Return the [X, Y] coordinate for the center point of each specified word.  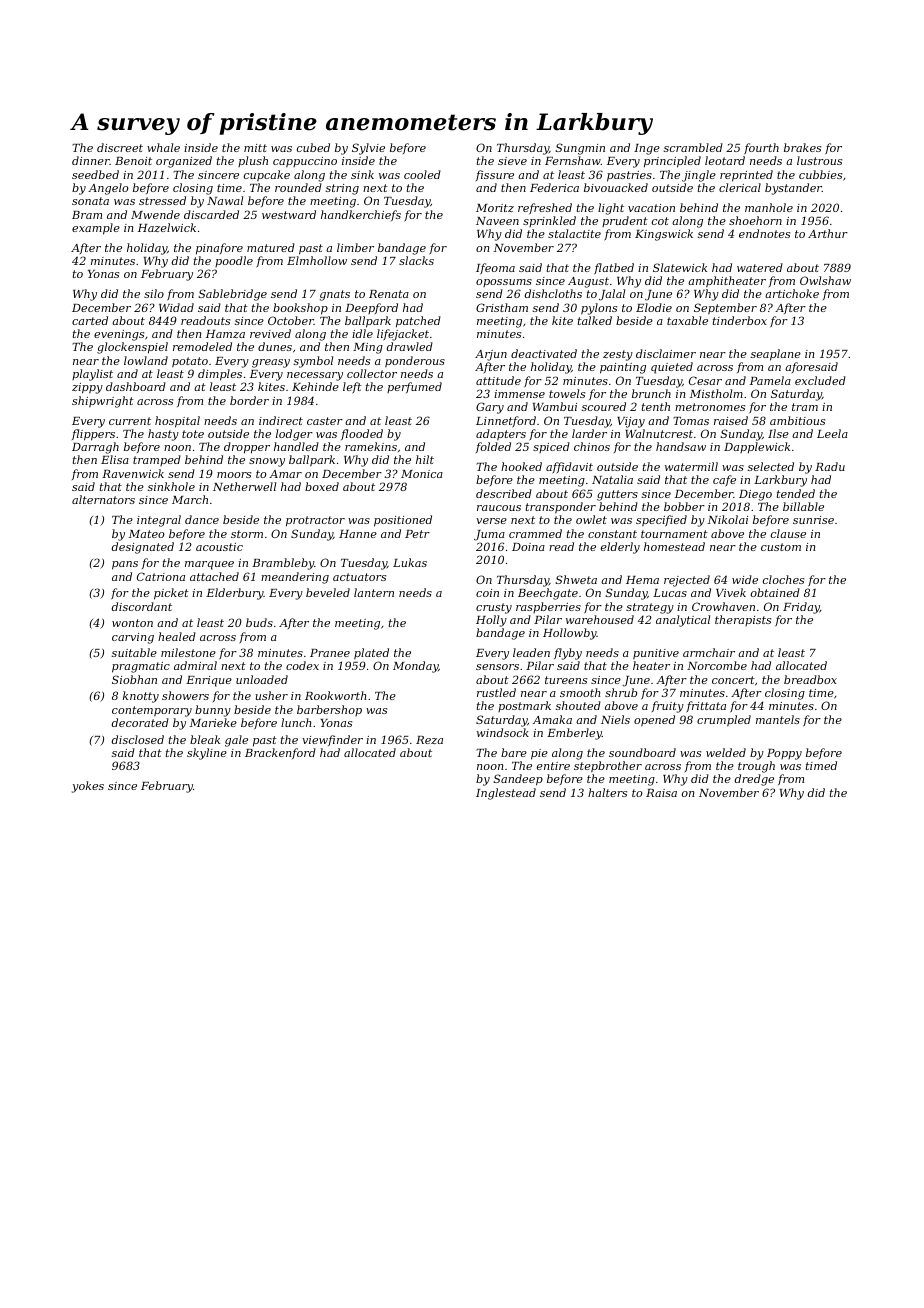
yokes [88, 787]
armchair [709, 652]
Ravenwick [133, 473]
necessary [315, 376]
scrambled [693, 147]
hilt [425, 459]
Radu [830, 466]
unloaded [262, 679]
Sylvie [368, 149]
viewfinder [332, 740]
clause [788, 533]
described [504, 493]
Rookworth [335, 695]
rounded [298, 187]
